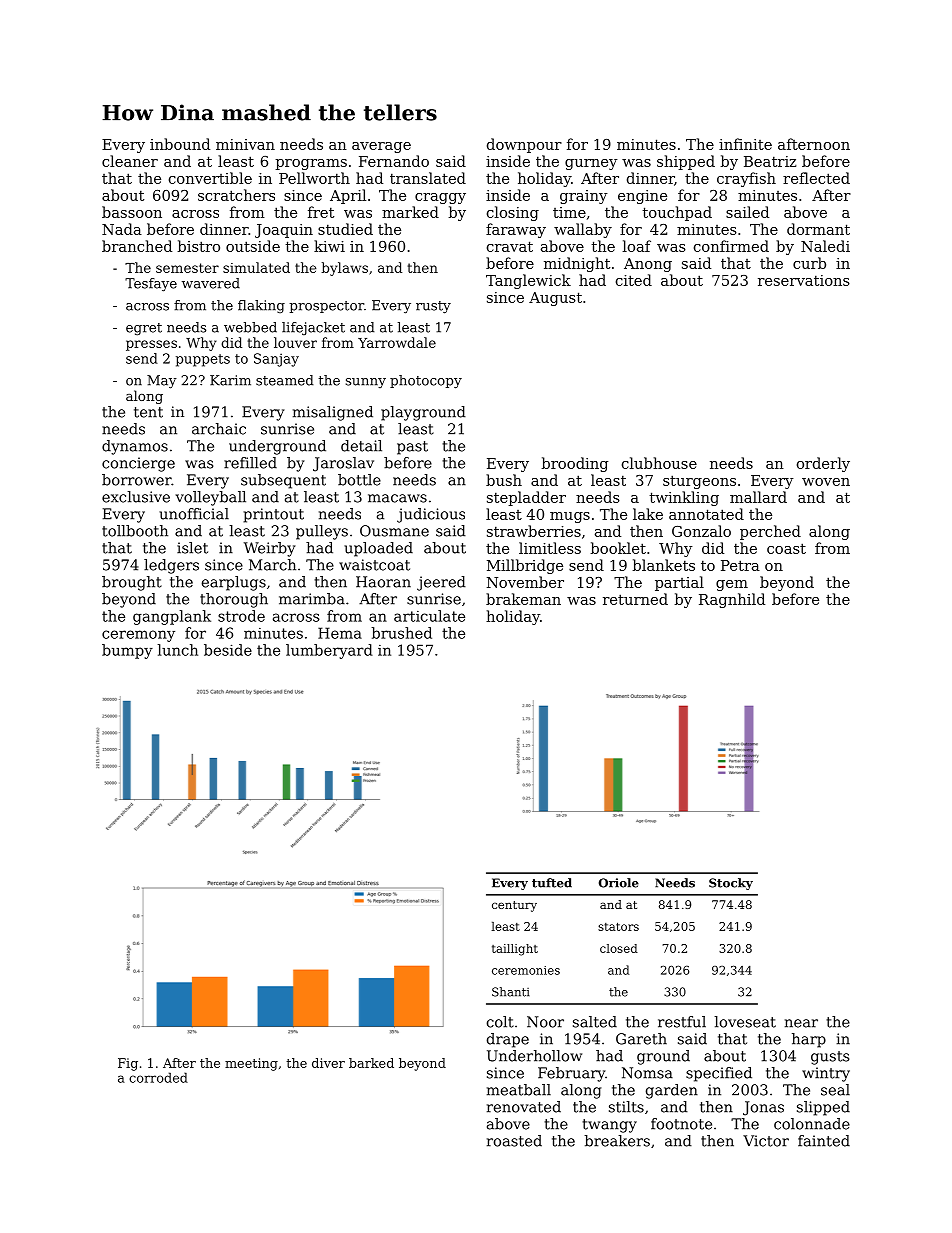 The height and width of the screenshot is (1233, 952). I want to click on Ragnhild, so click(732, 600).
